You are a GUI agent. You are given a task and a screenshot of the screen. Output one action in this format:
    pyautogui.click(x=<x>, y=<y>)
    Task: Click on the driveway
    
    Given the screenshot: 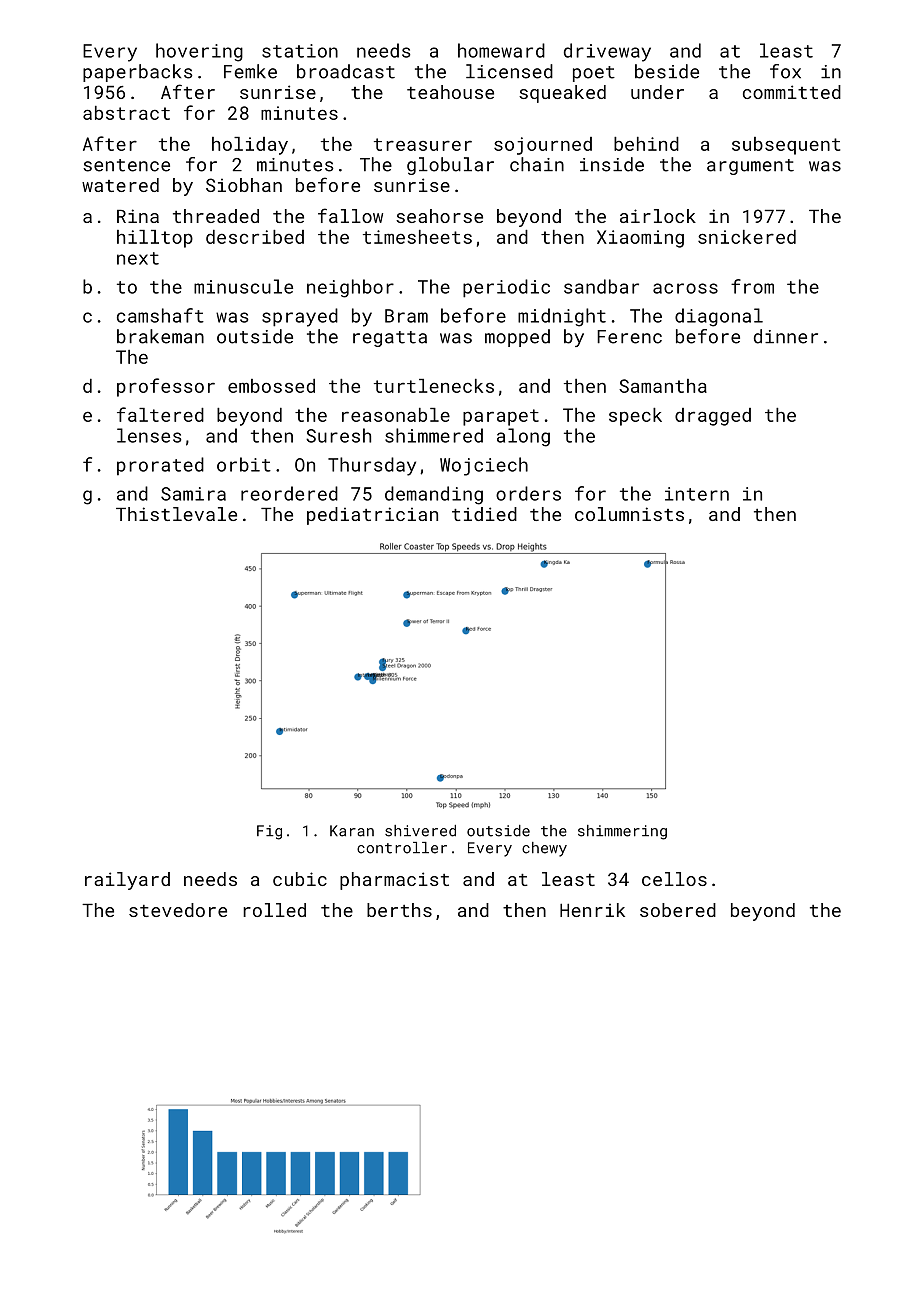 What is the action you would take?
    pyautogui.click(x=607, y=52)
